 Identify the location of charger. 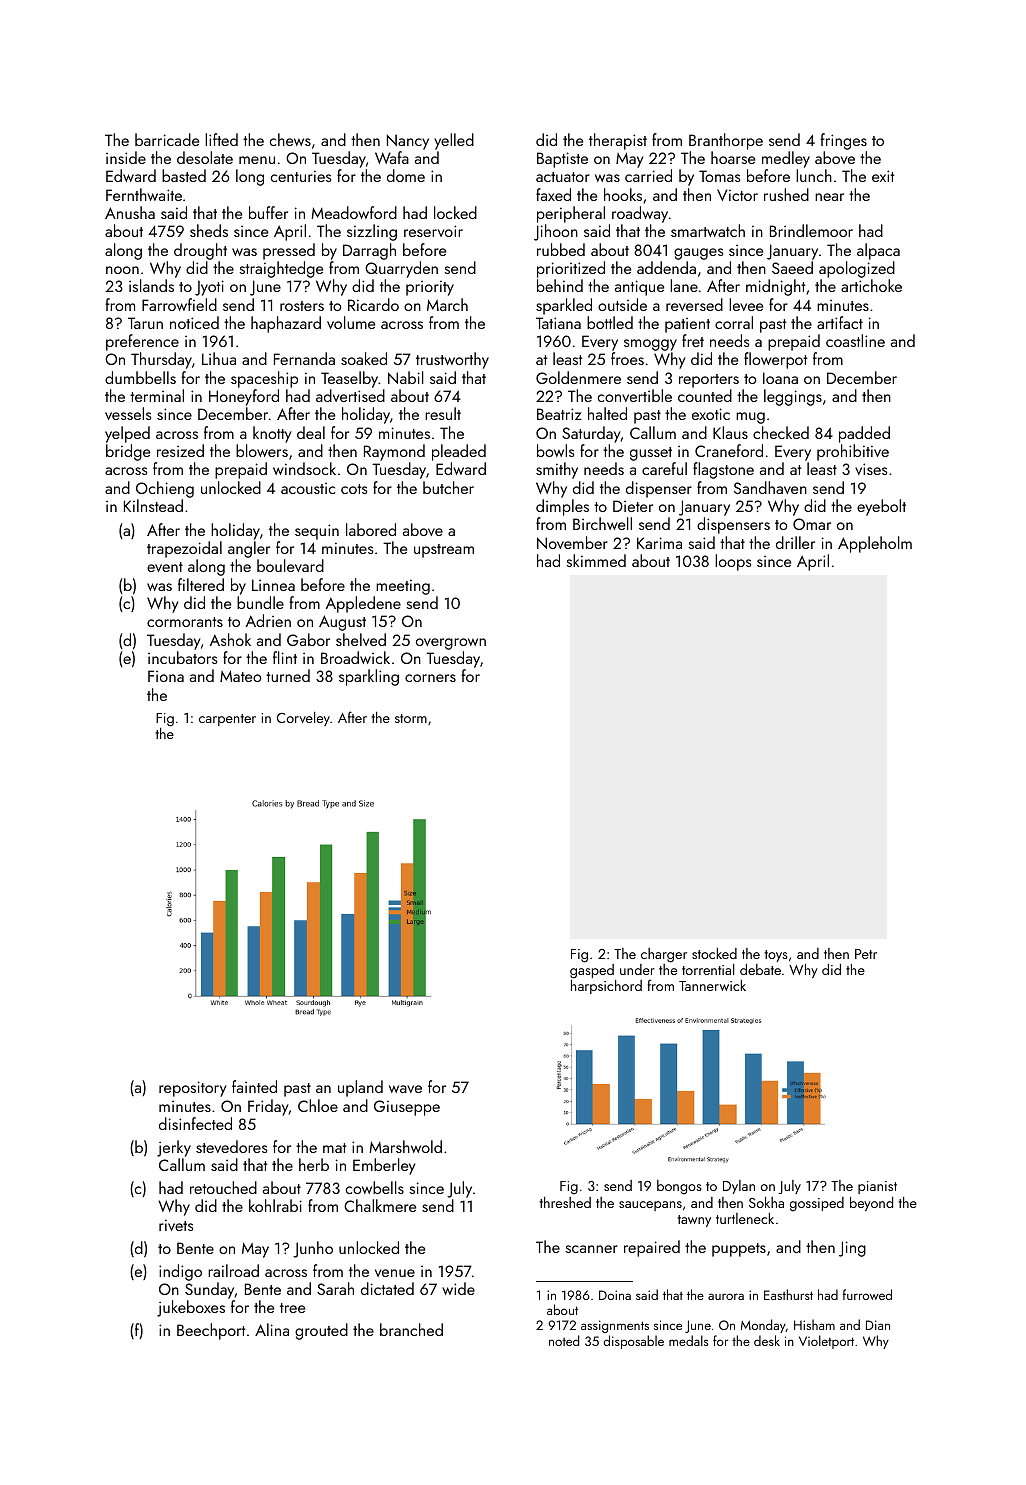
(664, 955).
